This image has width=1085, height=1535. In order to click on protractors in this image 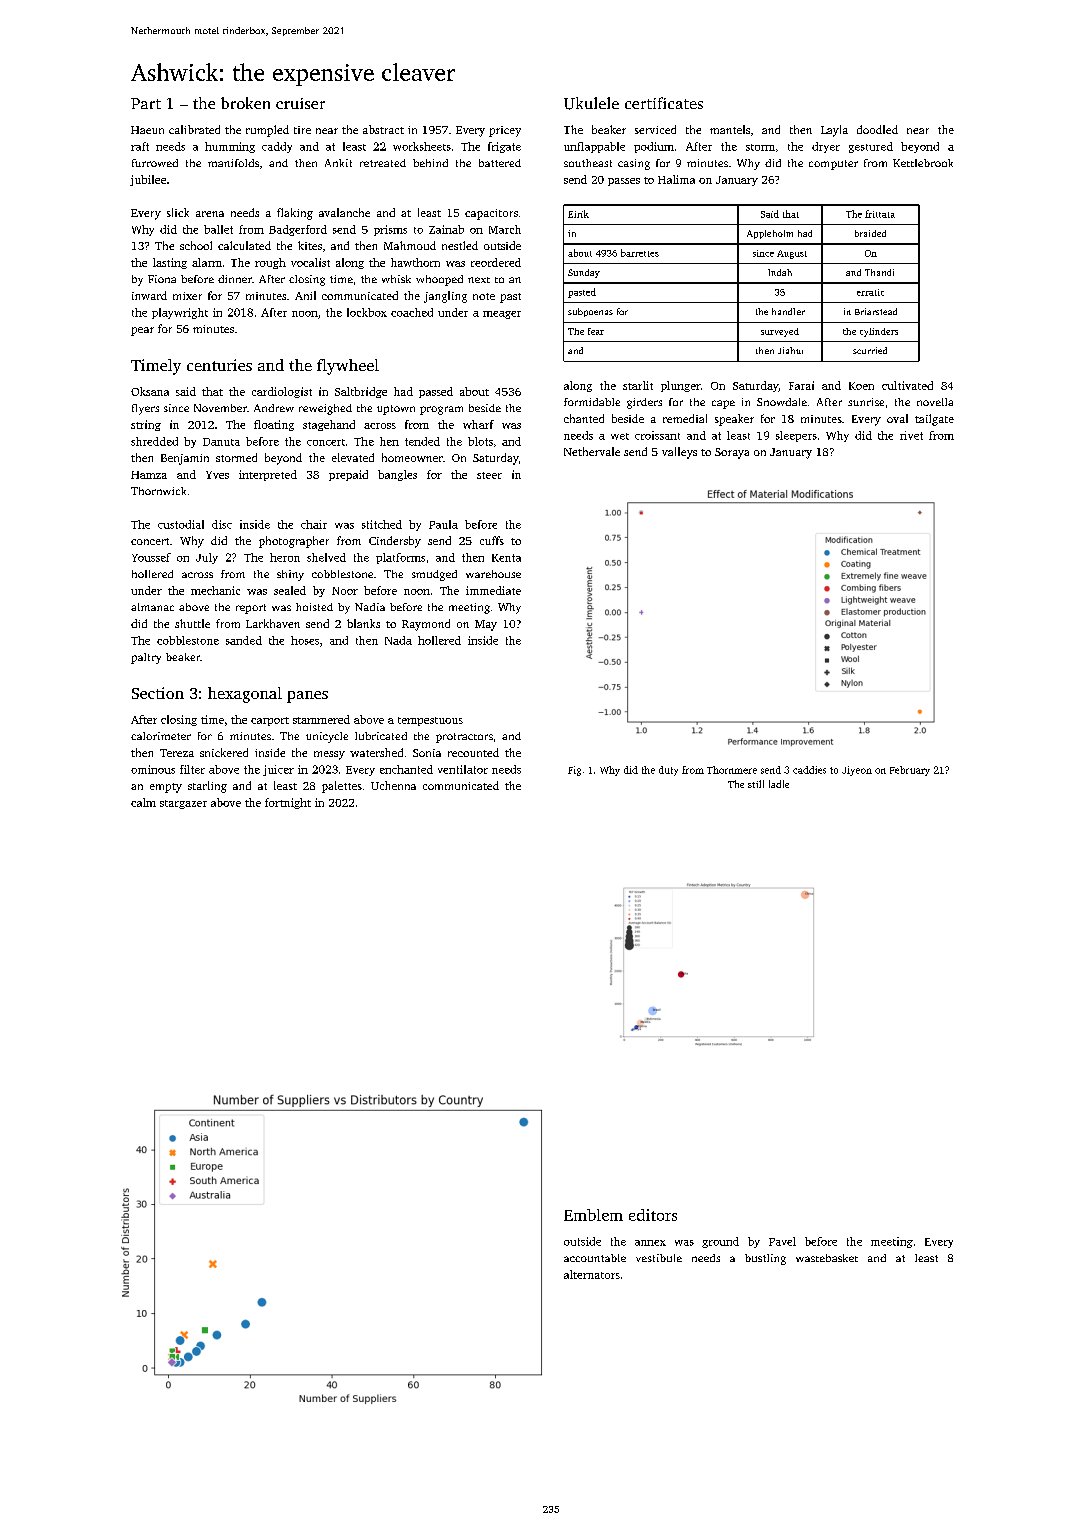, I will do `click(464, 738)`.
